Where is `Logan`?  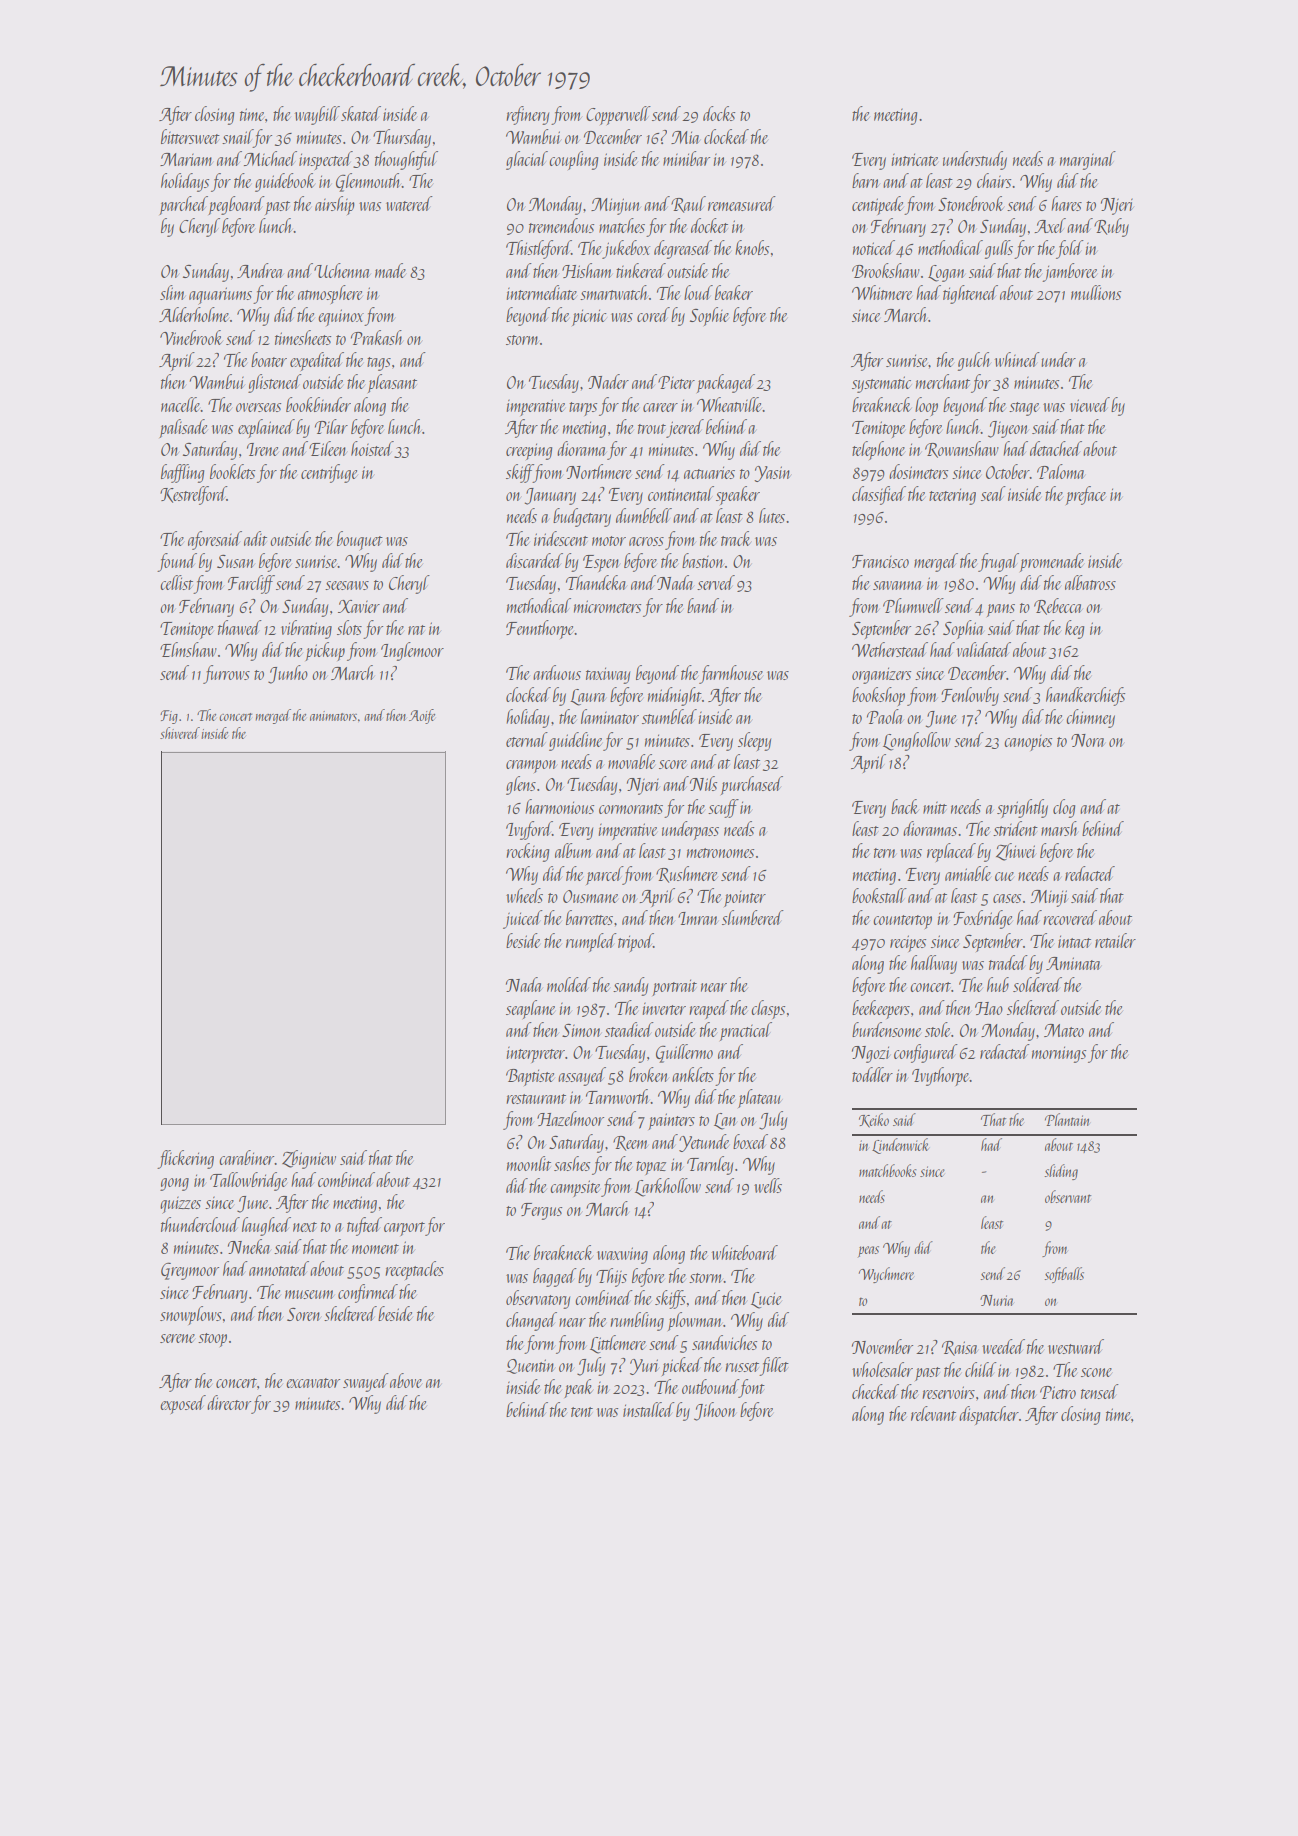
Logan is located at coordinates (946, 273).
